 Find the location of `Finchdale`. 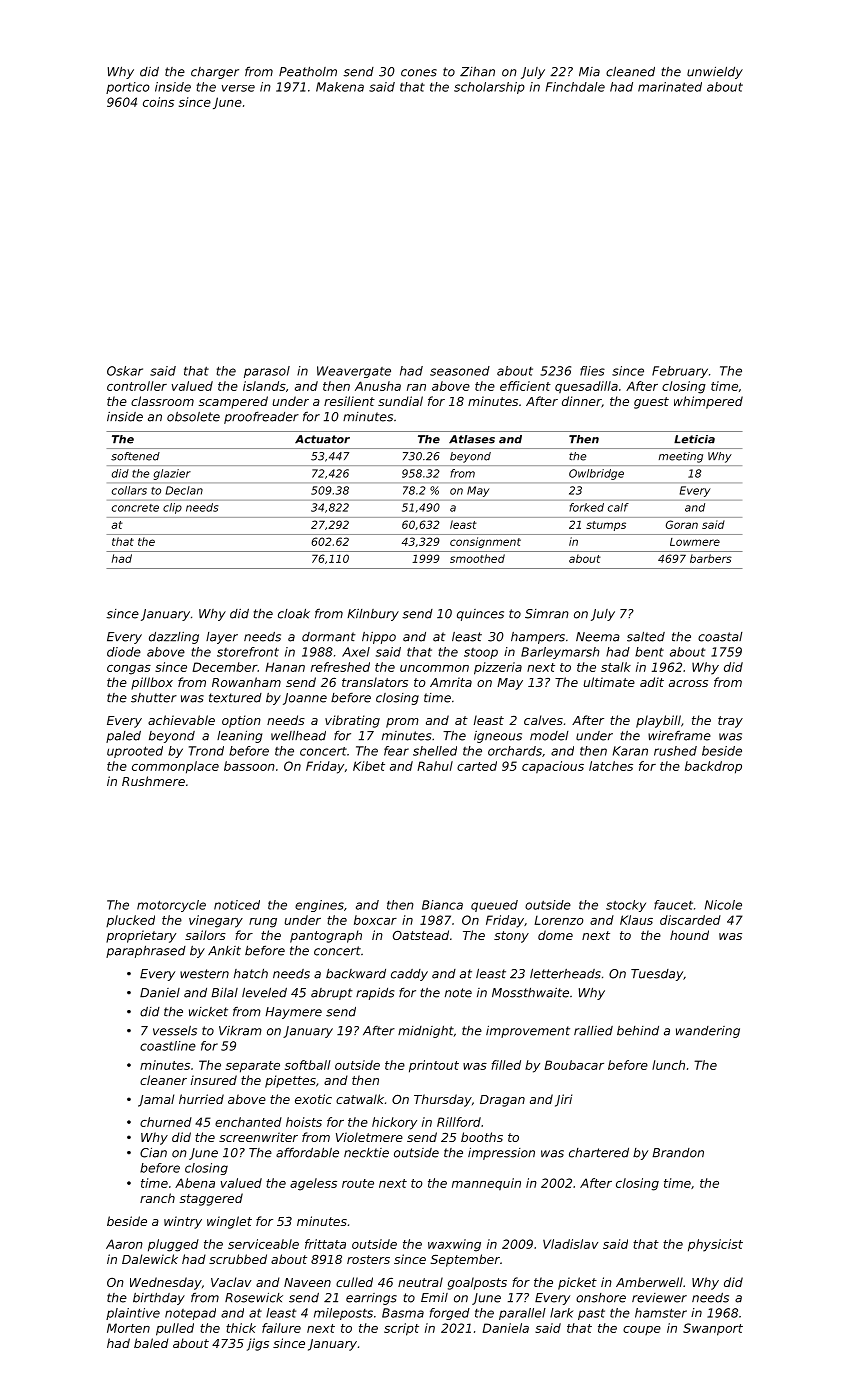

Finchdale is located at coordinates (575, 87).
